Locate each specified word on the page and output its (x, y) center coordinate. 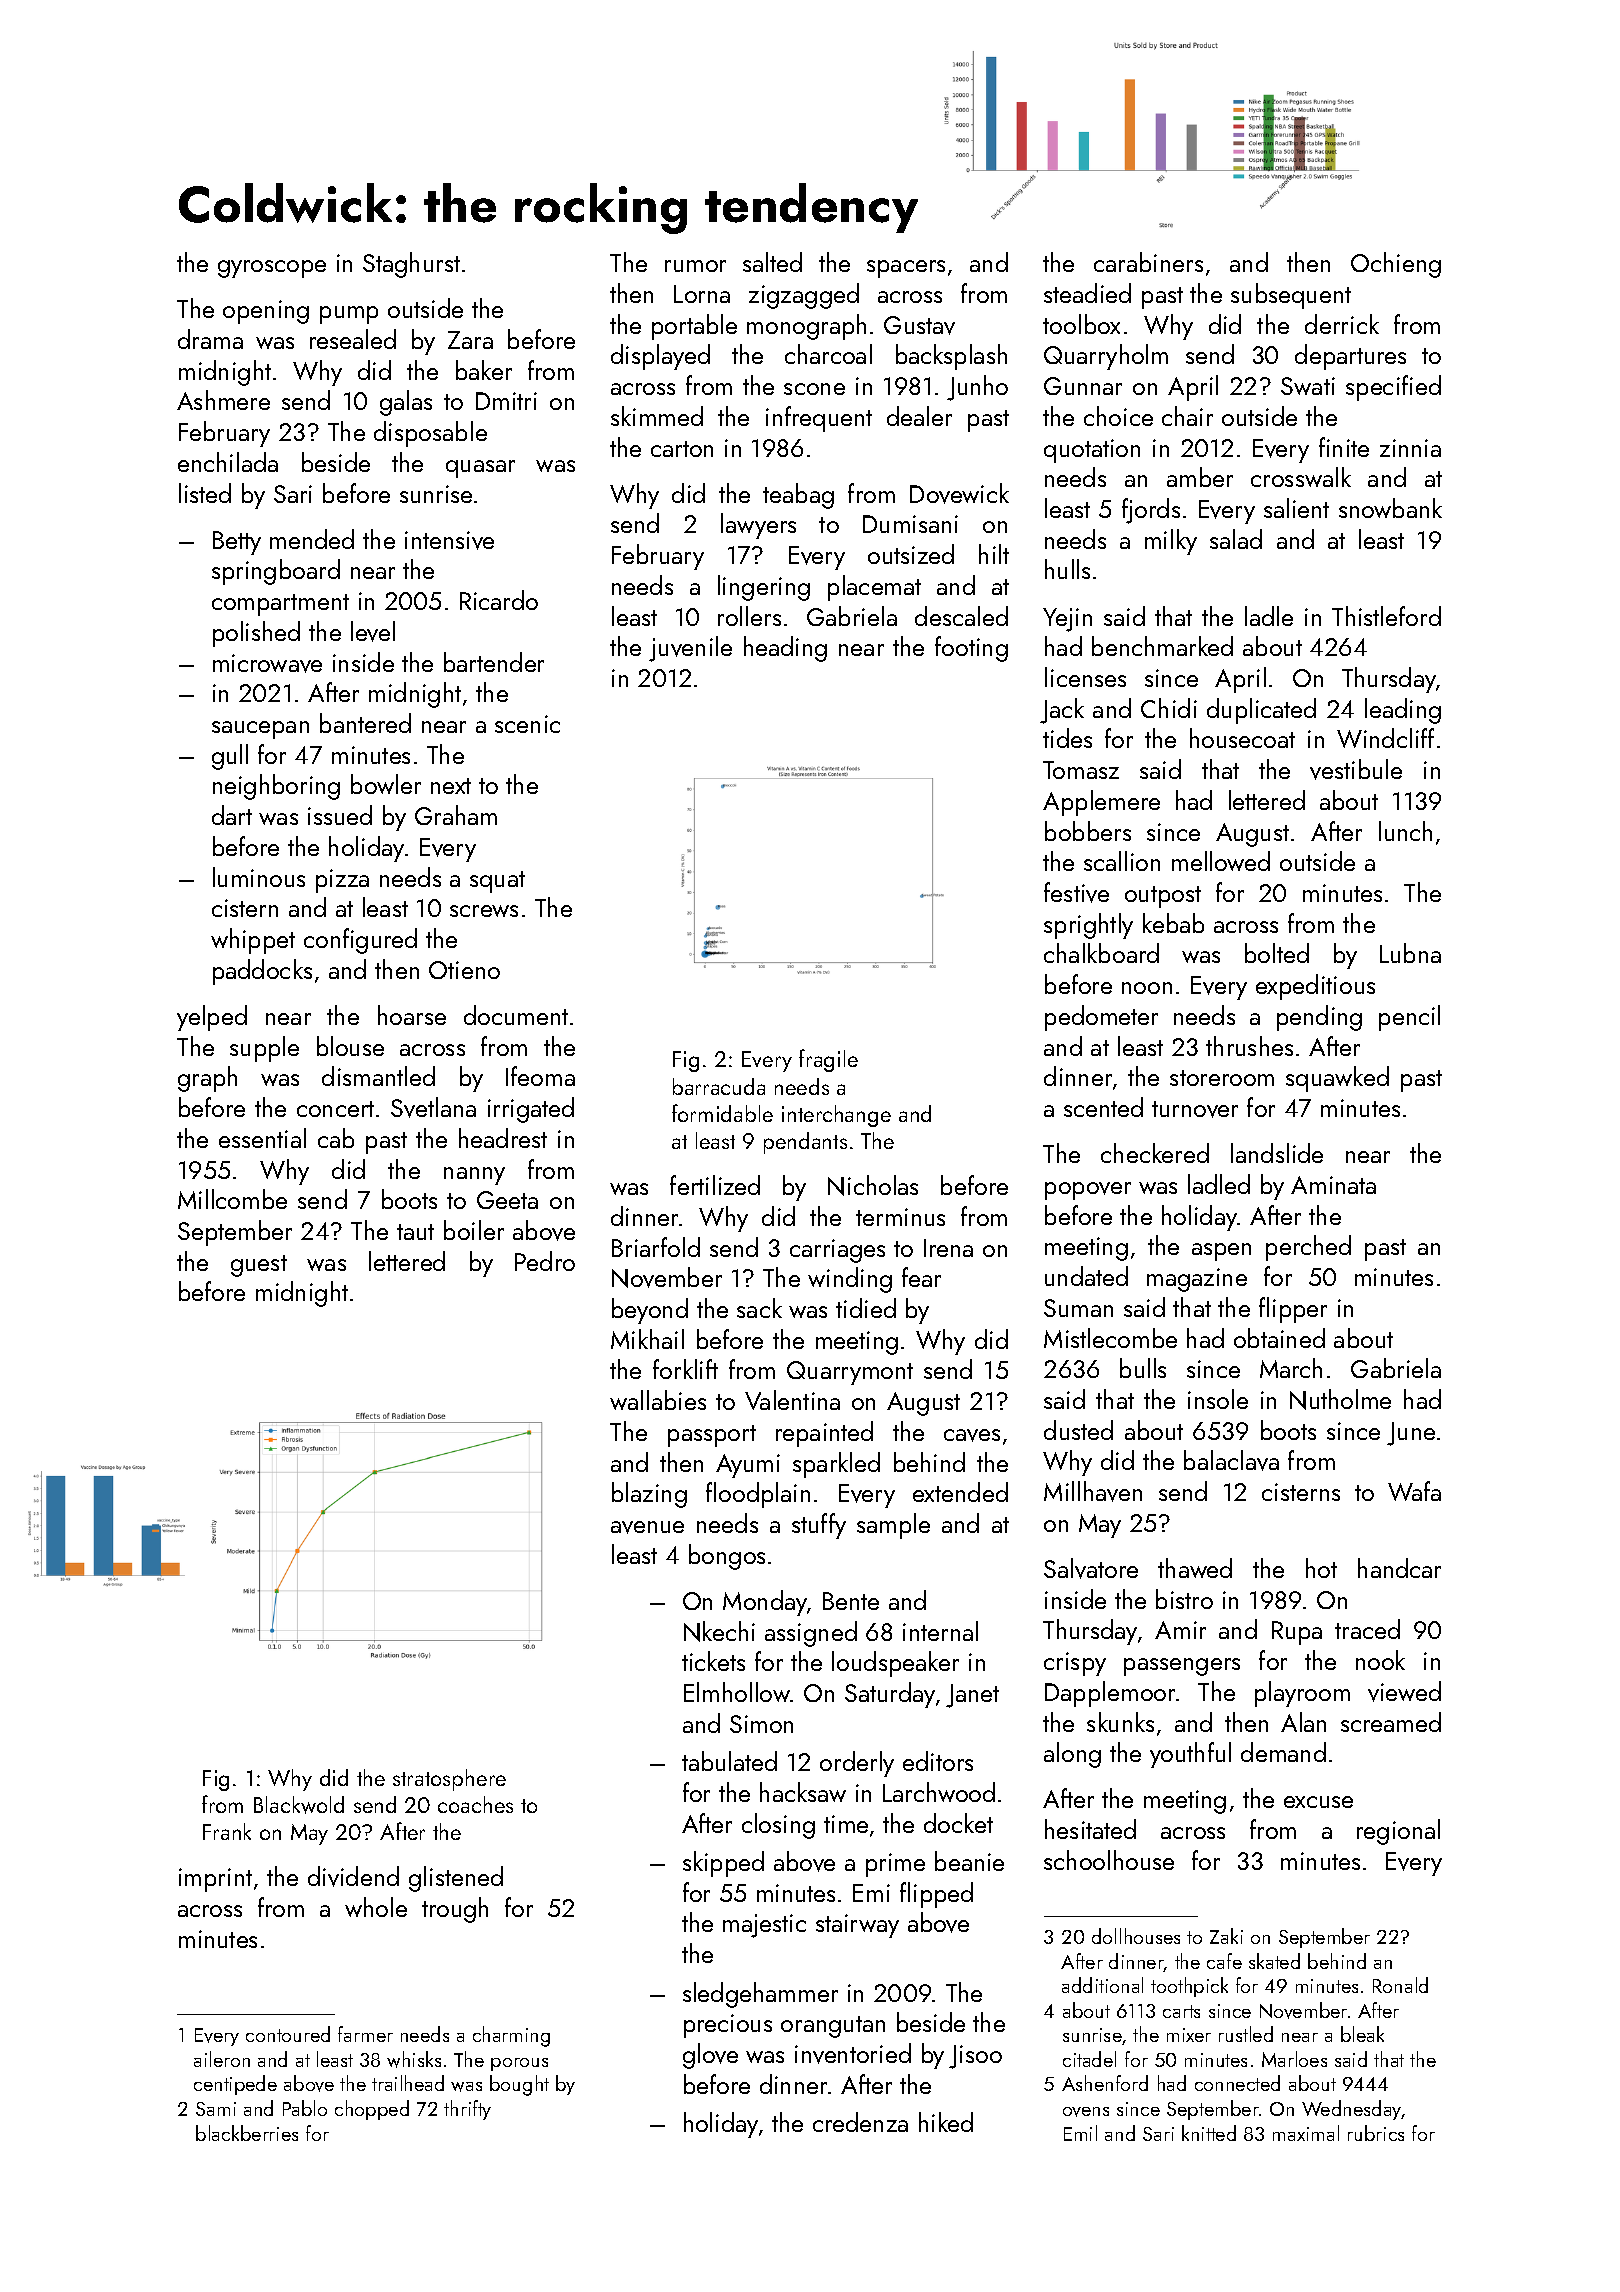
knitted (1209, 2133)
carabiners (1148, 262)
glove (710, 2056)
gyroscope (272, 269)
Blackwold (299, 1805)
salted (772, 262)
